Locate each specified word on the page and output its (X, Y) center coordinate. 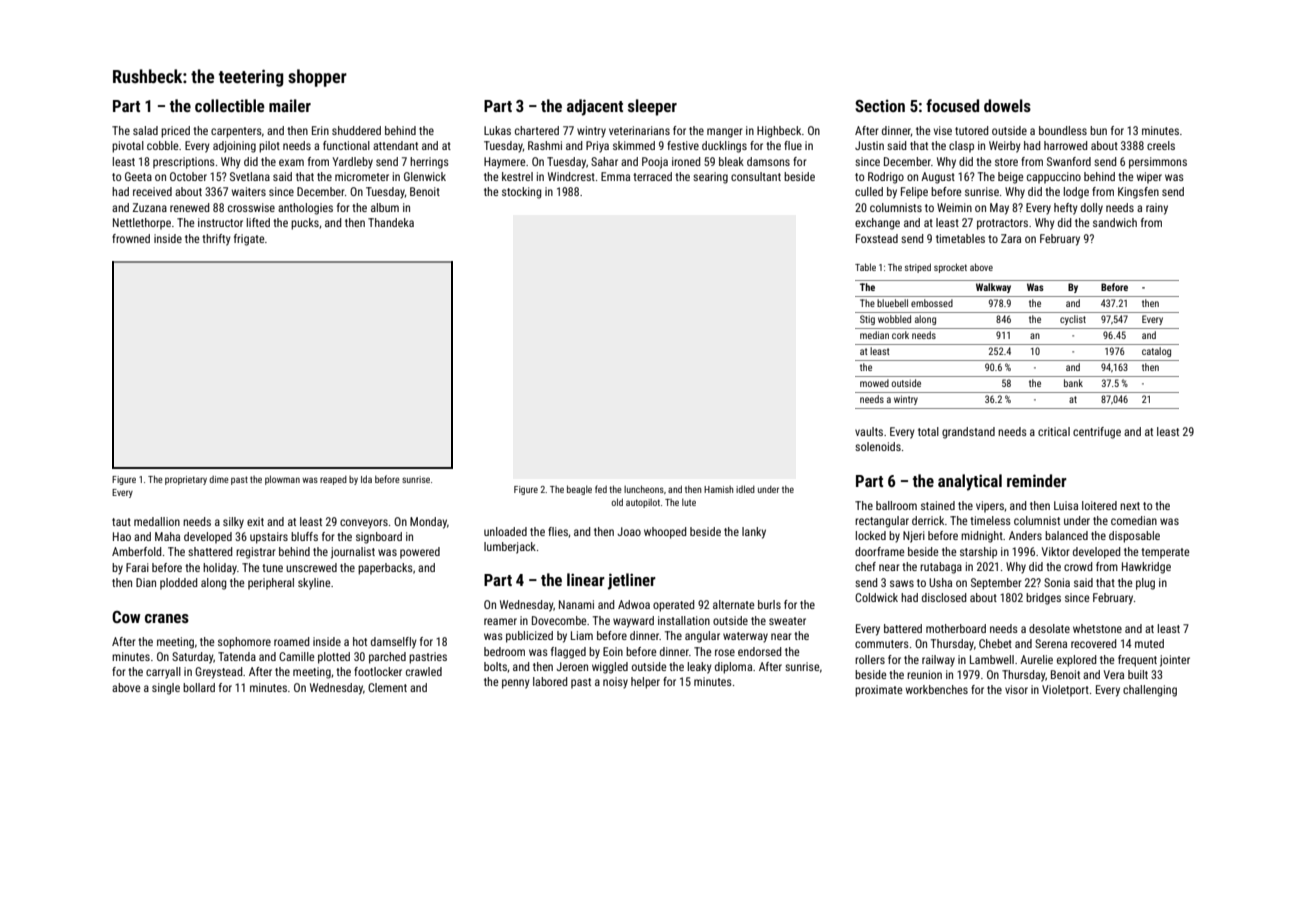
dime (219, 479)
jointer (1175, 661)
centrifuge (1097, 433)
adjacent (595, 107)
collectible (230, 105)
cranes (167, 618)
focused (952, 105)
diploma (733, 668)
